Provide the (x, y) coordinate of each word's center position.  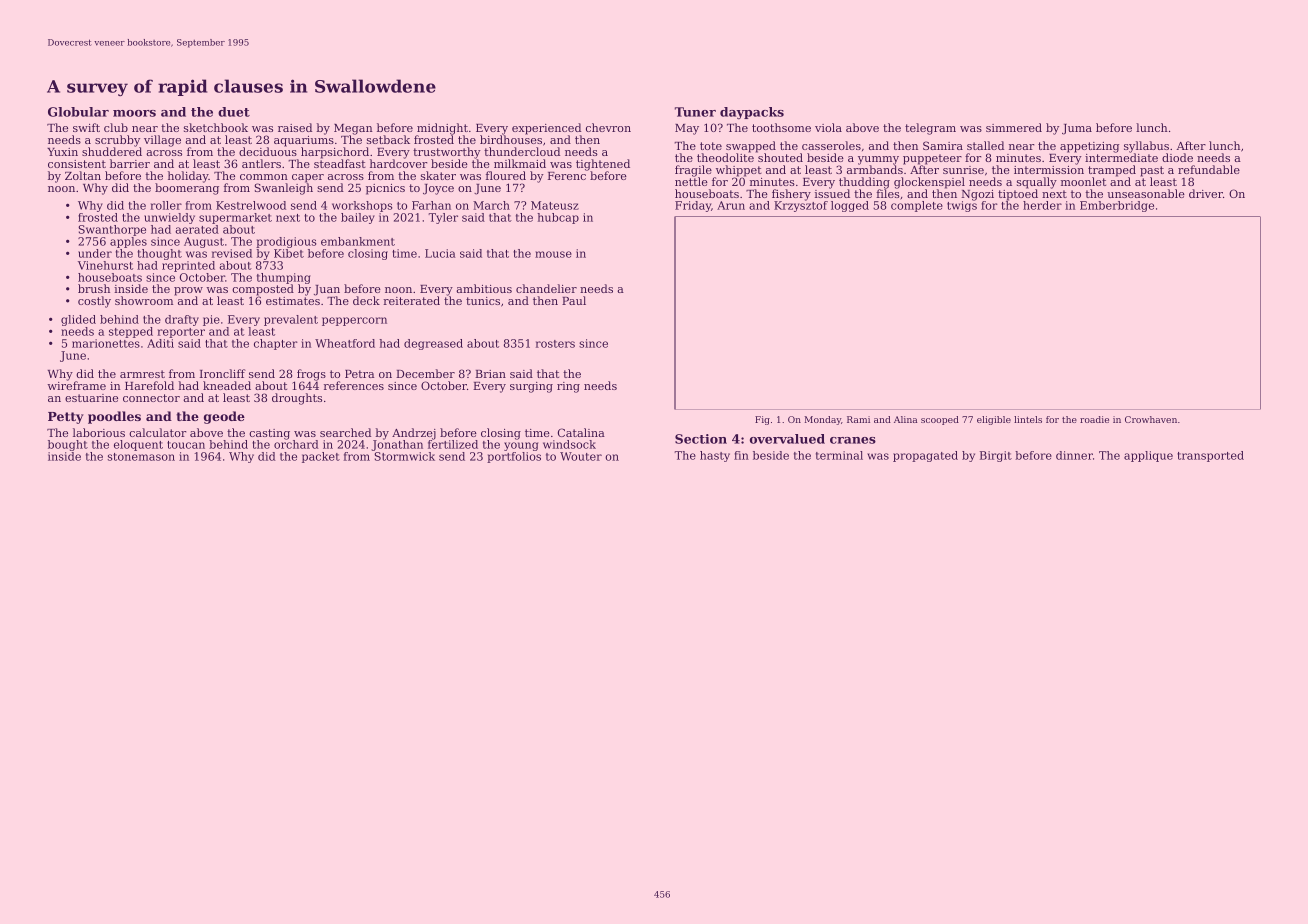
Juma (1077, 129)
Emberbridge (1117, 206)
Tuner (695, 112)
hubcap (558, 218)
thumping (284, 278)
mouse (553, 254)
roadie (1094, 419)
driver (1206, 193)
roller (166, 205)
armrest (142, 374)
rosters (555, 344)
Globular (78, 112)
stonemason (141, 457)
